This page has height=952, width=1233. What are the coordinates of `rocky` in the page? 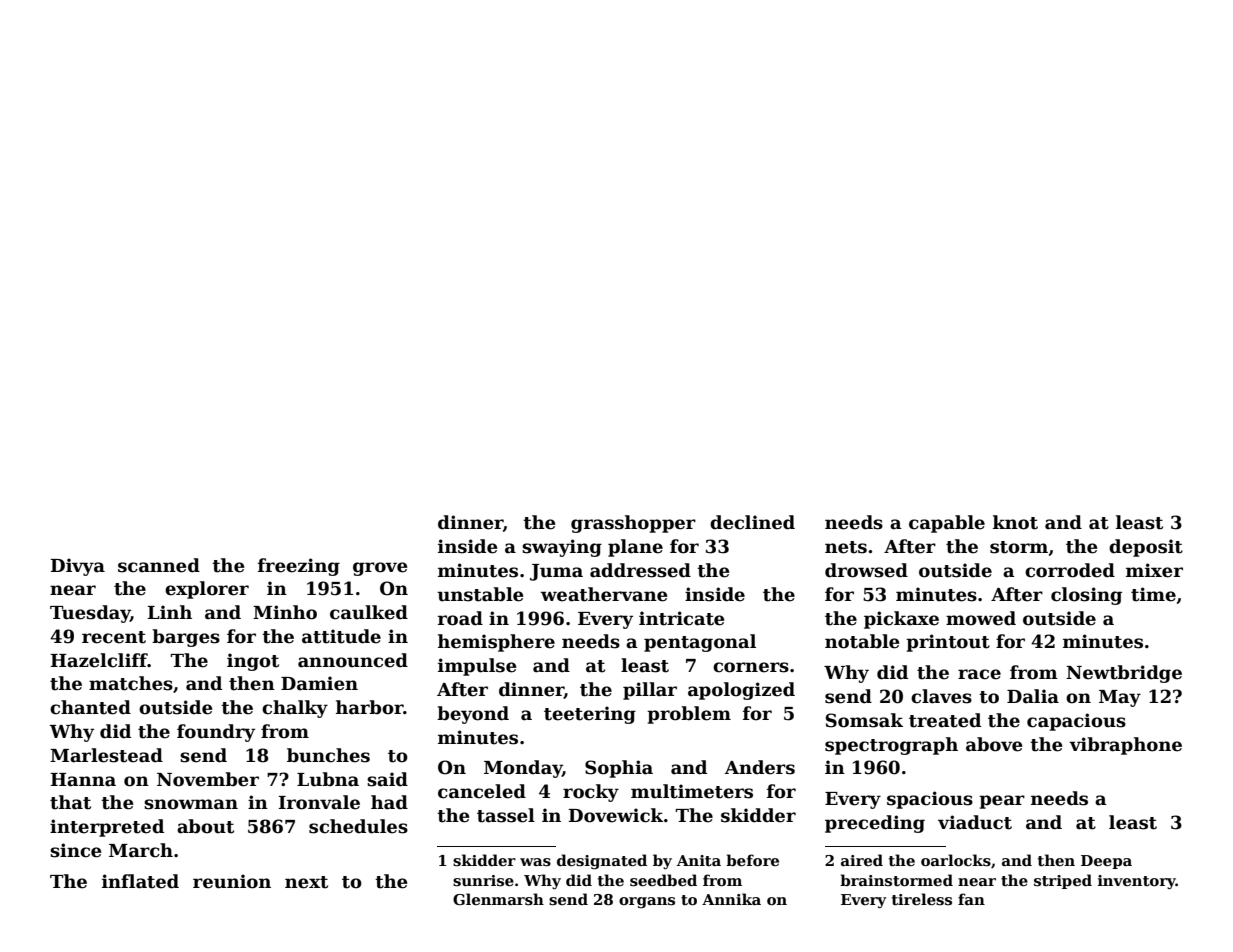 It's located at (591, 793).
